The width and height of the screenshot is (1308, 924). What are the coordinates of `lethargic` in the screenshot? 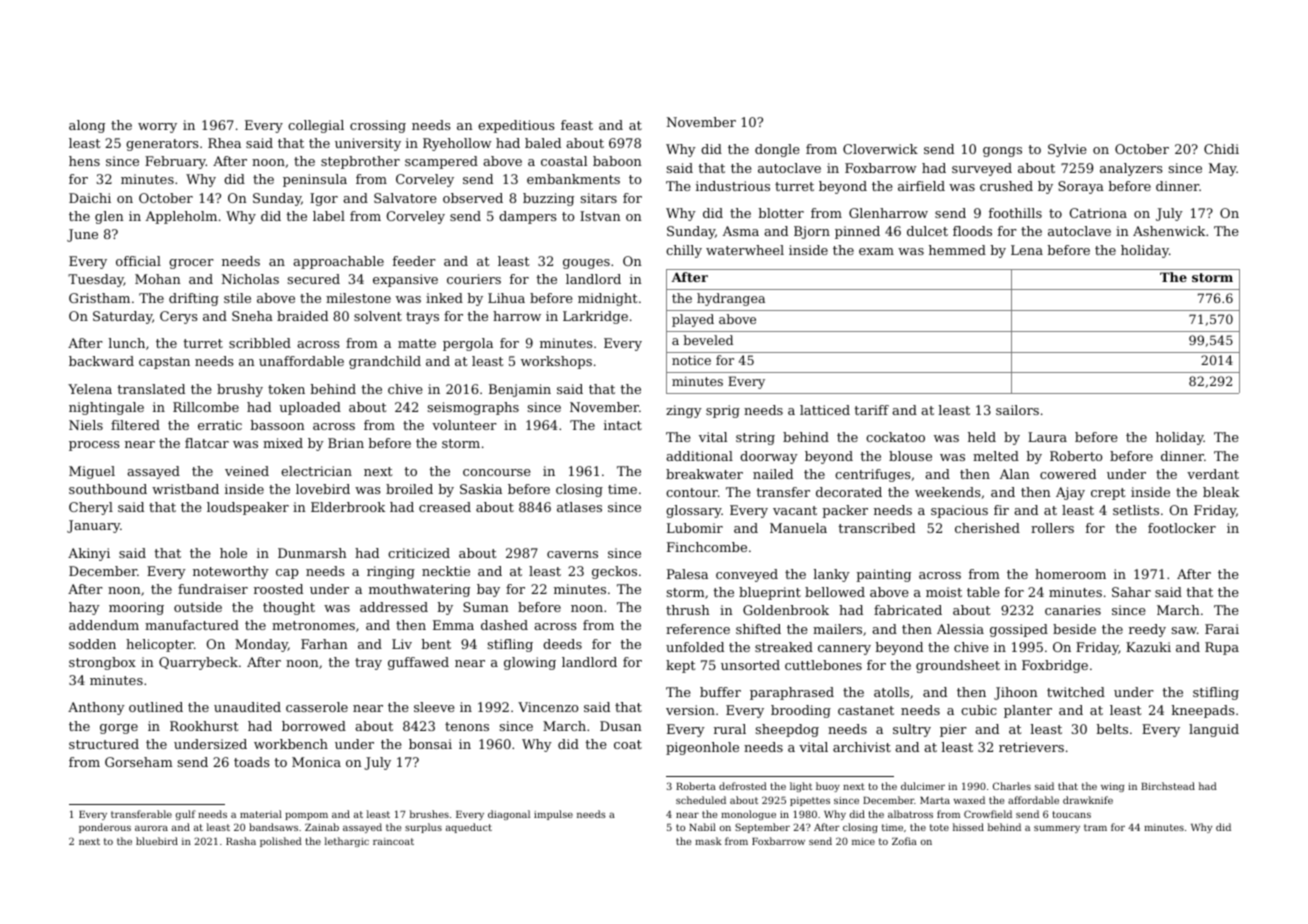 It's located at (347, 842).
